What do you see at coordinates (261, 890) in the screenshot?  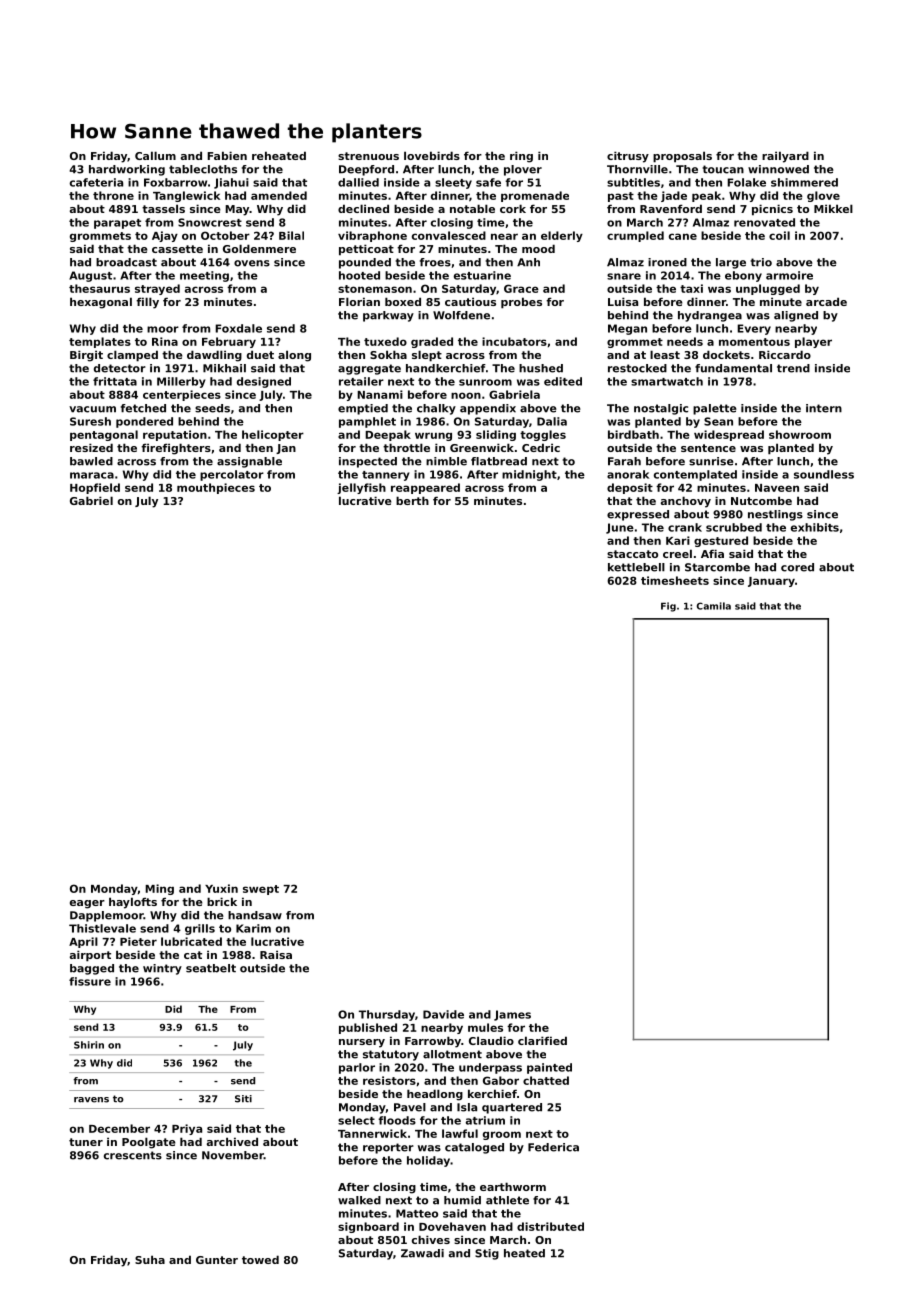 I see `swept` at bounding box center [261, 890].
